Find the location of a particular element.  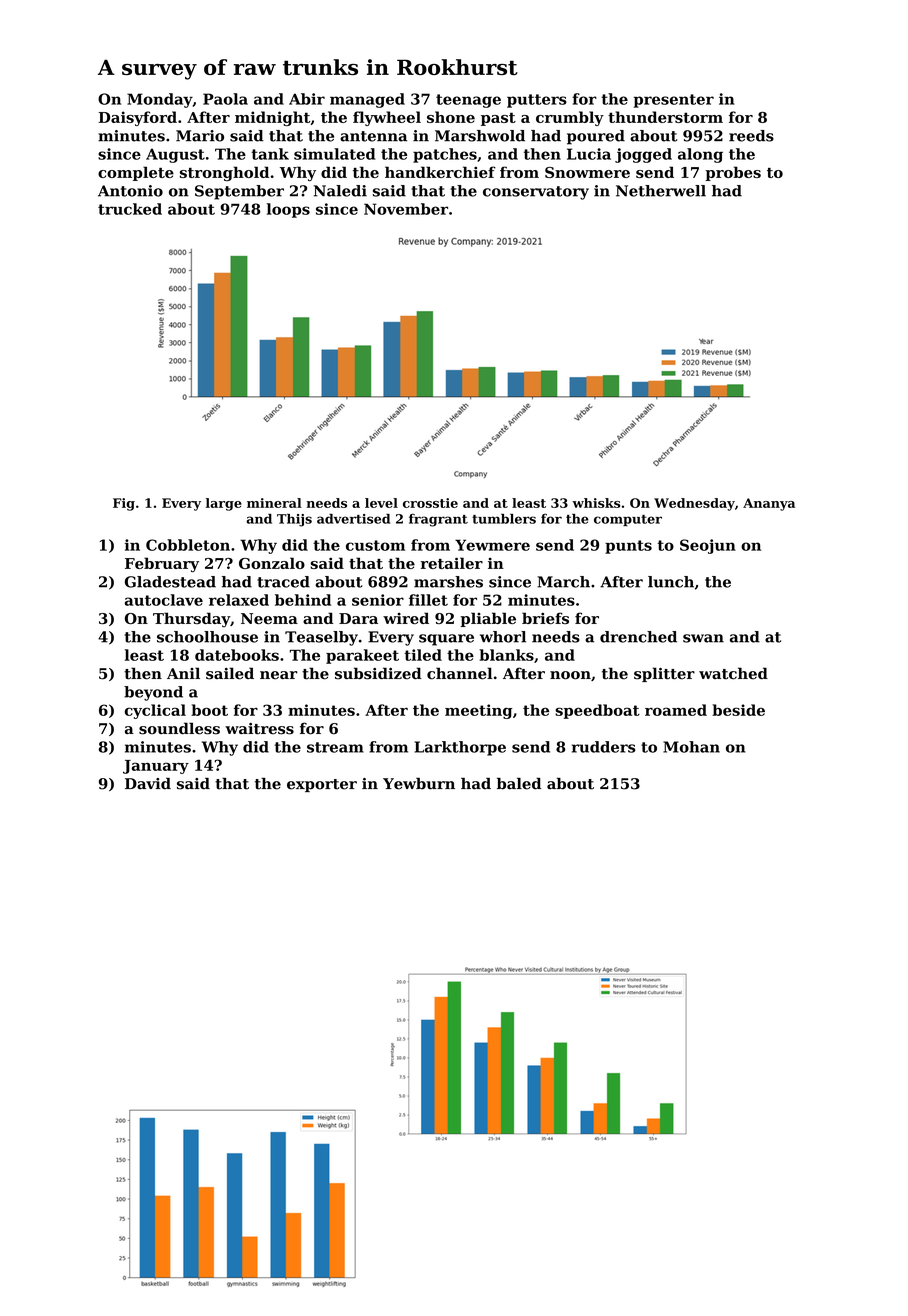

loops is located at coordinates (288, 210).
